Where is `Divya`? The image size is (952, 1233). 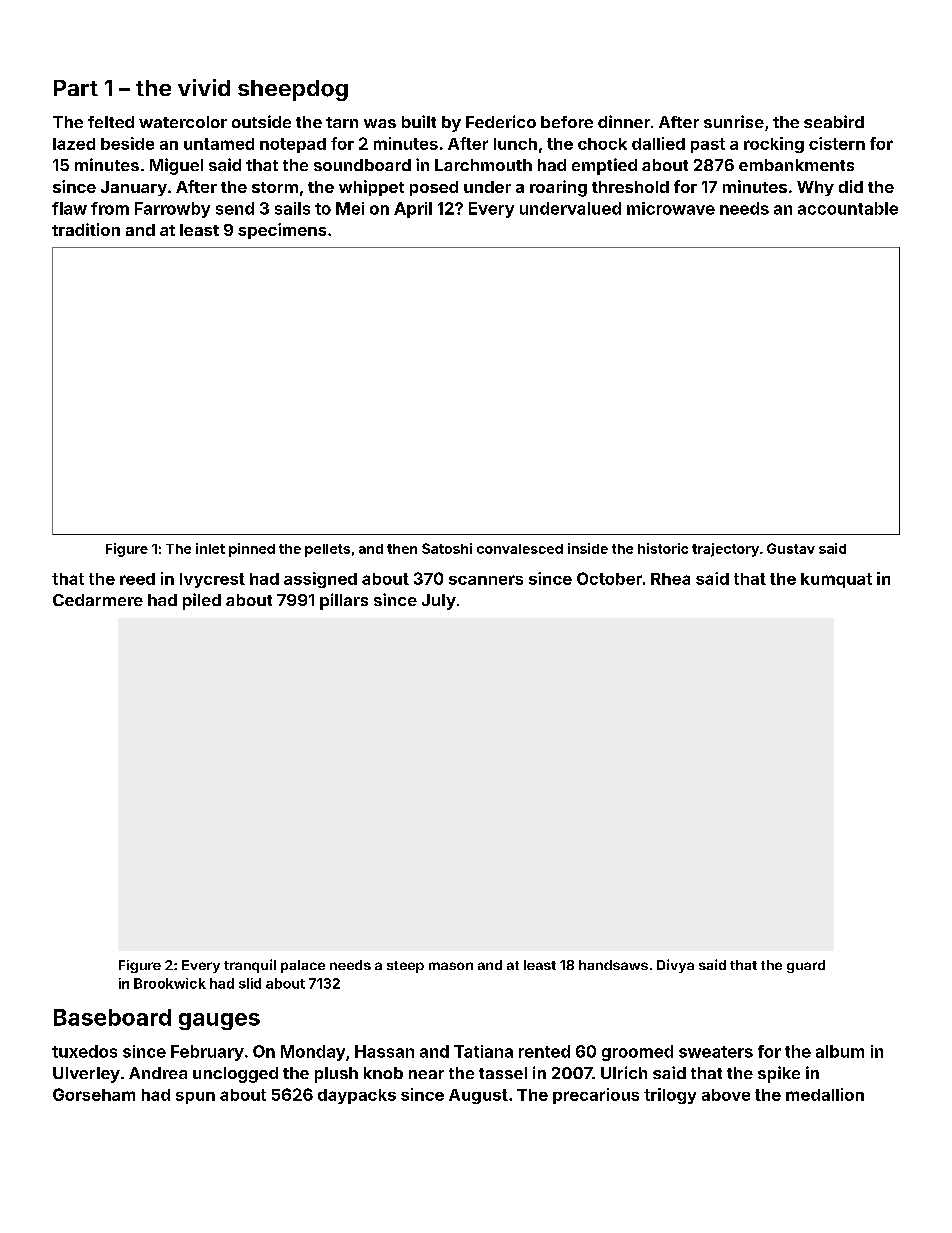
Divya is located at coordinates (675, 966).
